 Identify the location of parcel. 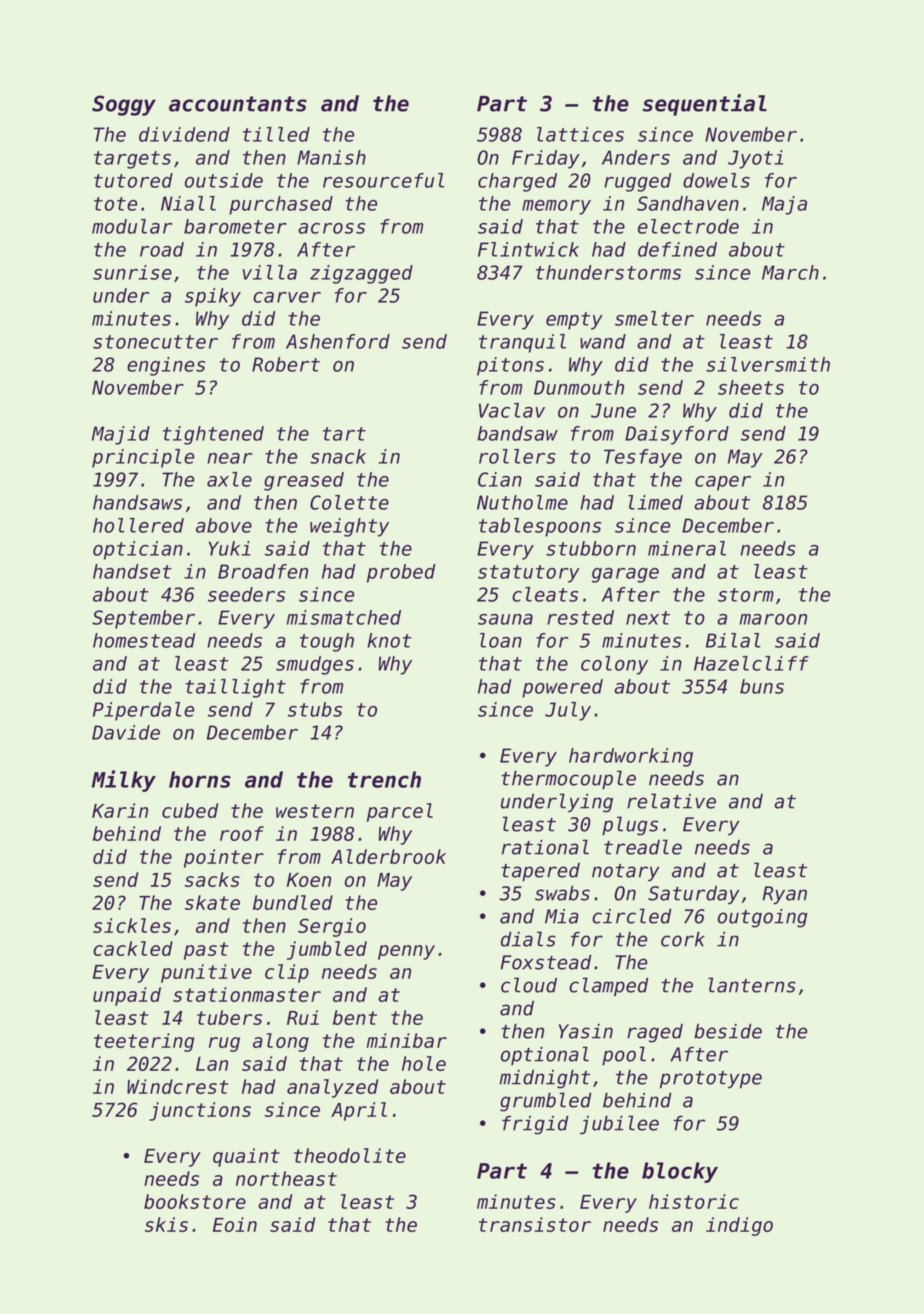
(400, 812).
